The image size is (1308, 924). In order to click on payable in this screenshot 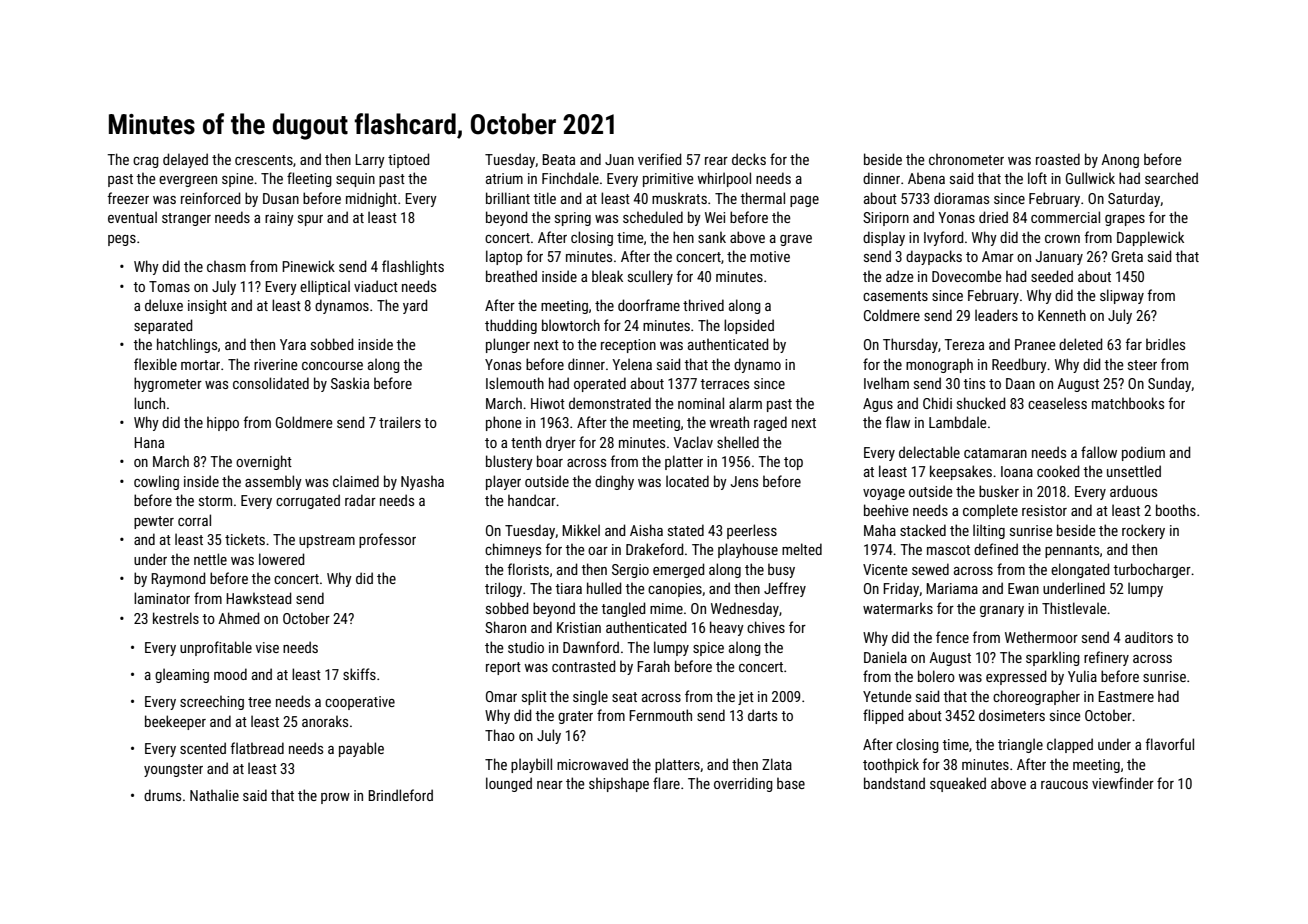, I will do `click(361, 749)`.
